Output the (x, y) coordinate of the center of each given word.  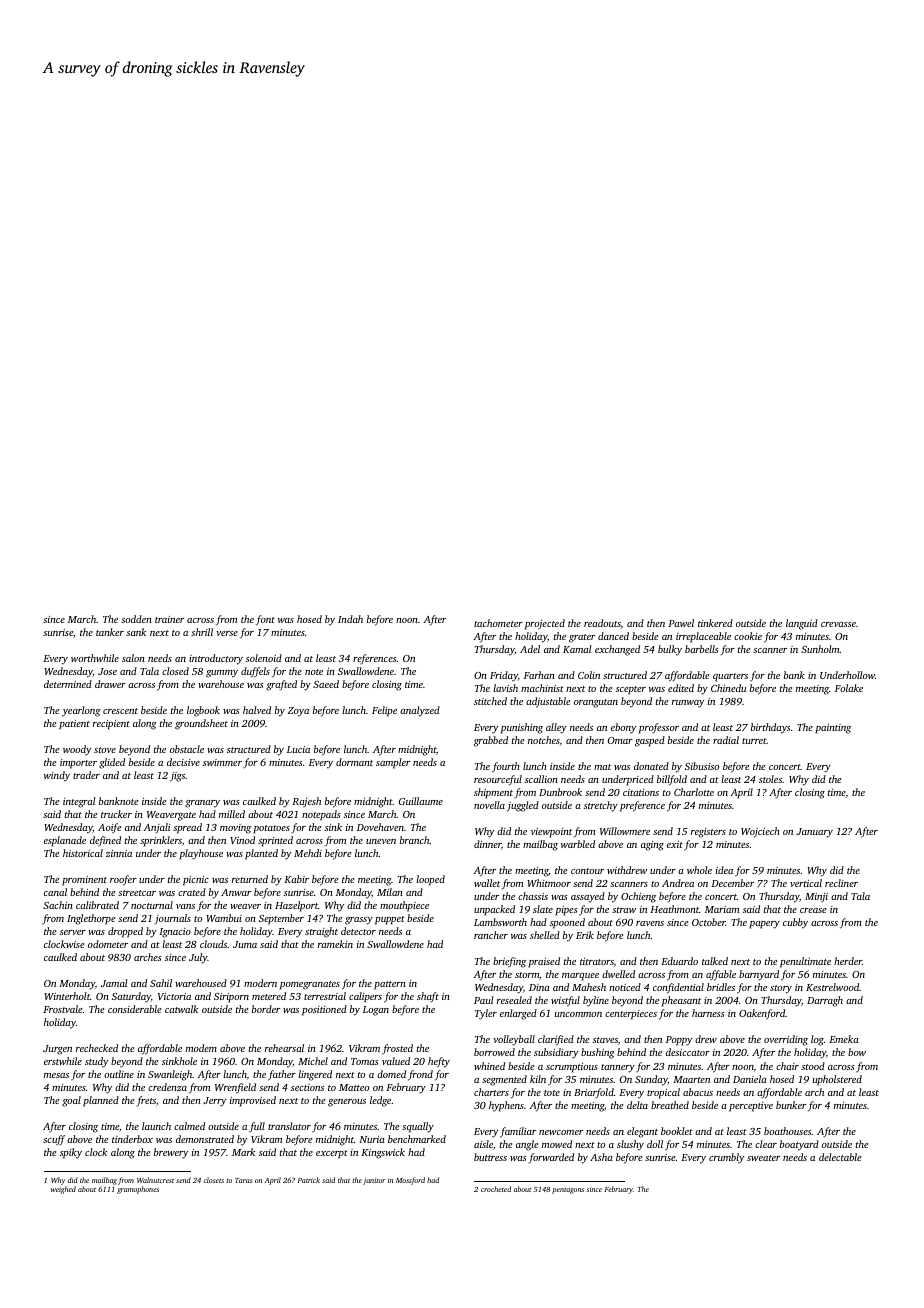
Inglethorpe (91, 919)
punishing (522, 728)
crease (813, 910)
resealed (514, 1000)
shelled (545, 935)
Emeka (844, 1039)
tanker (110, 632)
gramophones (138, 1190)
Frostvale (62, 1009)
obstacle (187, 749)
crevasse (838, 624)
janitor (374, 1181)
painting (833, 729)
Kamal (577, 649)
